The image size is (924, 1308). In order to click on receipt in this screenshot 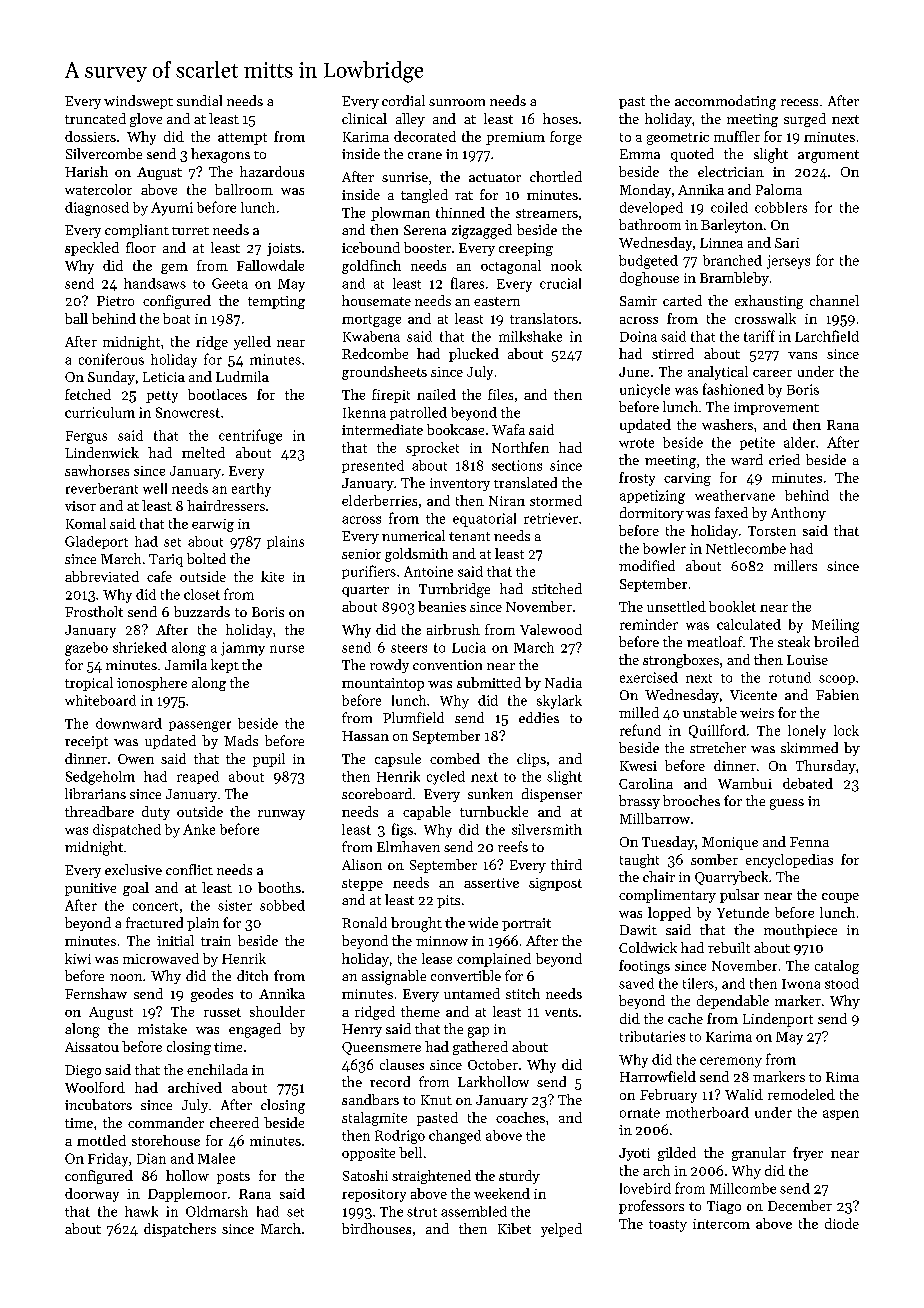, I will do `click(86, 742)`.
